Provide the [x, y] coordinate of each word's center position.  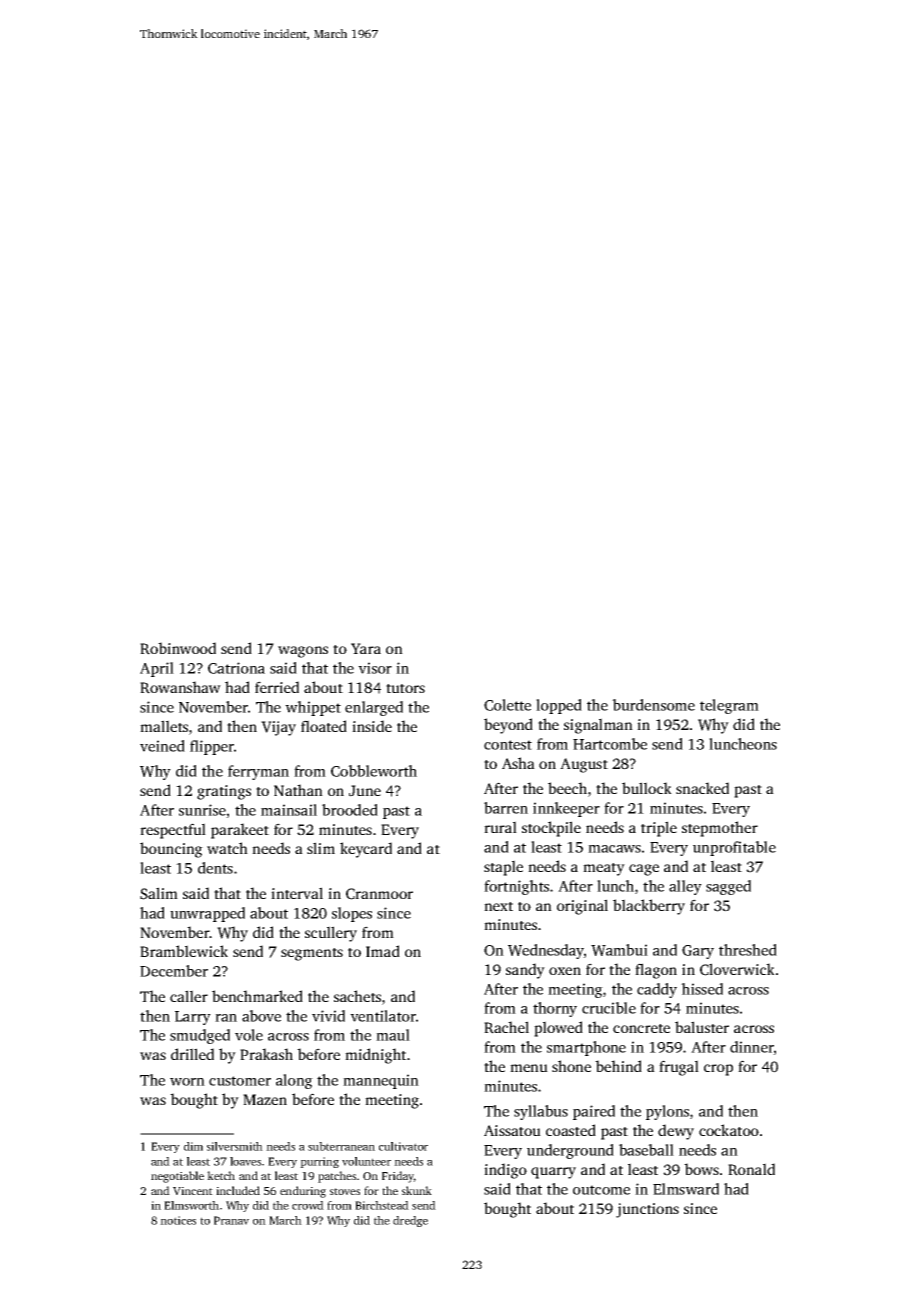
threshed [748, 950]
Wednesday [546, 951]
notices [178, 1220]
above [261, 1016]
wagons [303, 652]
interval [297, 893]
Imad [383, 951]
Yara [366, 648]
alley [685, 887]
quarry [553, 1173]
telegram [729, 706]
